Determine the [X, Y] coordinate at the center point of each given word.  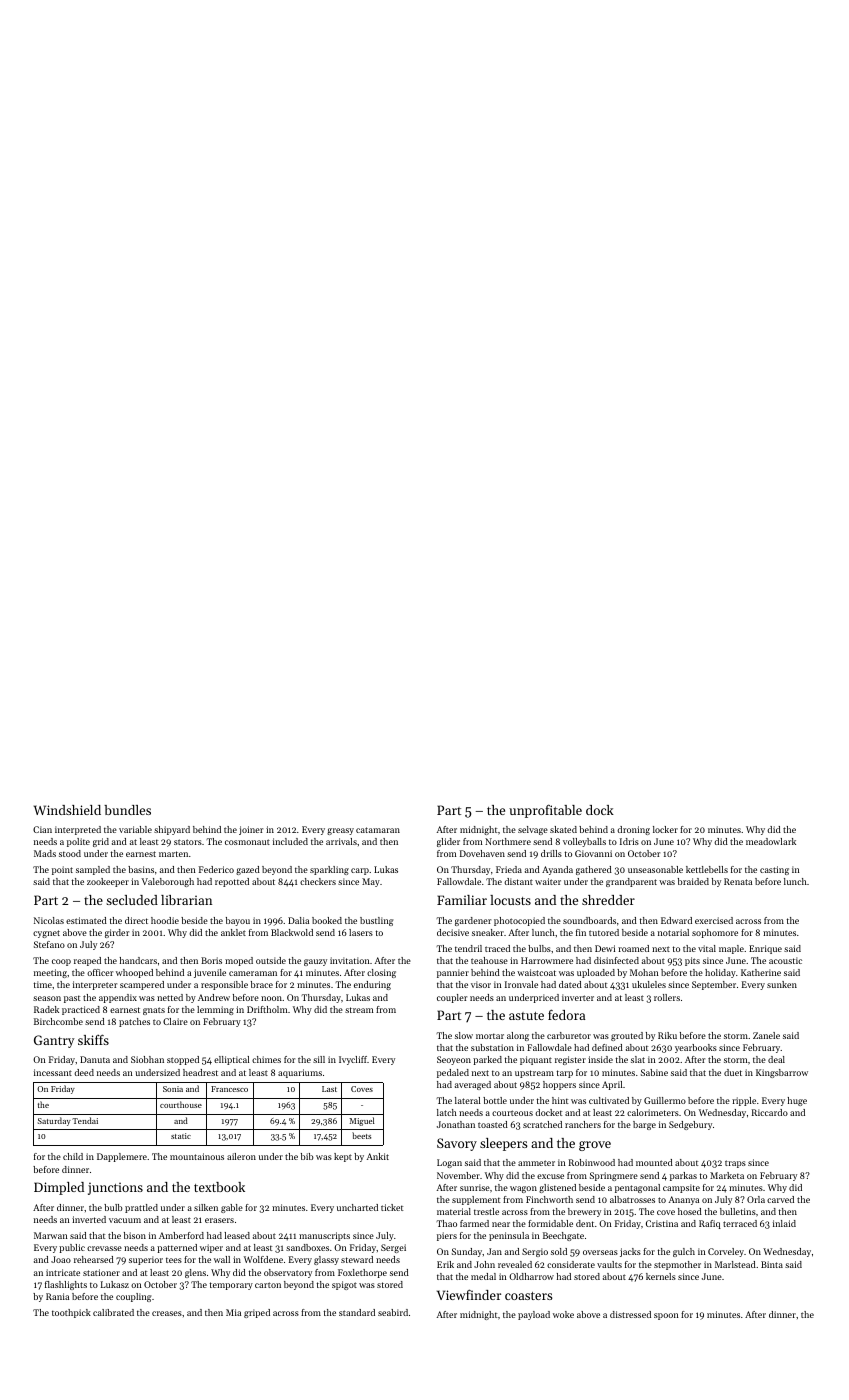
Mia [233, 1312]
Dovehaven [482, 853]
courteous [512, 1113]
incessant [53, 1072]
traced [497, 948]
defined [607, 1047]
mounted [654, 1162]
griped [257, 1313]
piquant [536, 1060]
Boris [211, 960]
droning [633, 830]
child [73, 1156]
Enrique [765, 949]
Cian [42, 829]
